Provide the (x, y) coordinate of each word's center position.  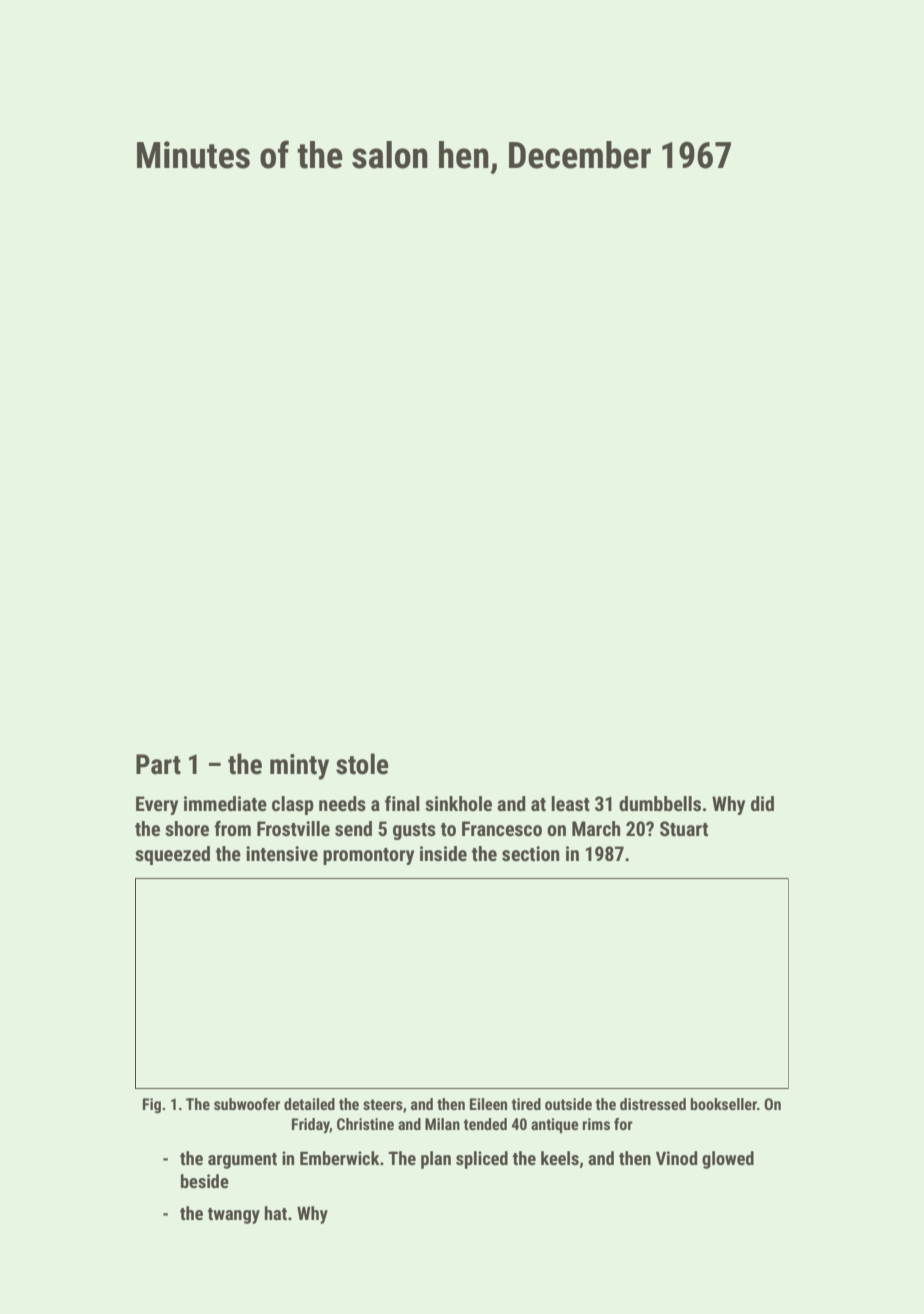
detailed (309, 1104)
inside (443, 853)
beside (205, 1181)
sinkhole (458, 803)
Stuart (684, 828)
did (762, 803)
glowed (728, 1160)
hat (276, 1213)
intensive (282, 853)
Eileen (488, 1104)
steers (383, 1104)
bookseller (723, 1104)
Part (158, 764)
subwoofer (247, 1104)
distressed (653, 1104)
